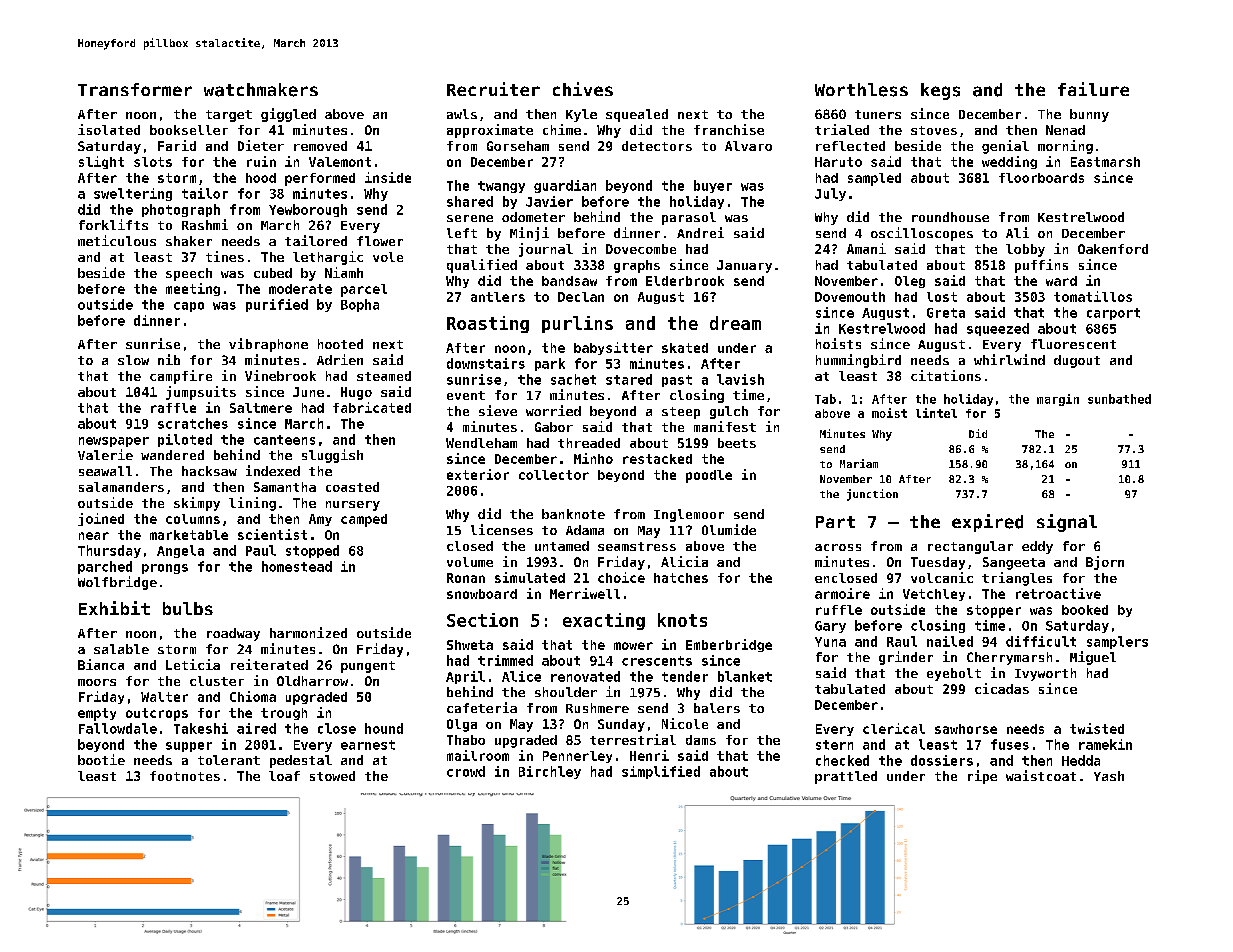  Describe the element at coordinates (518, 146) in the screenshot. I see `Gorseham` at that location.
